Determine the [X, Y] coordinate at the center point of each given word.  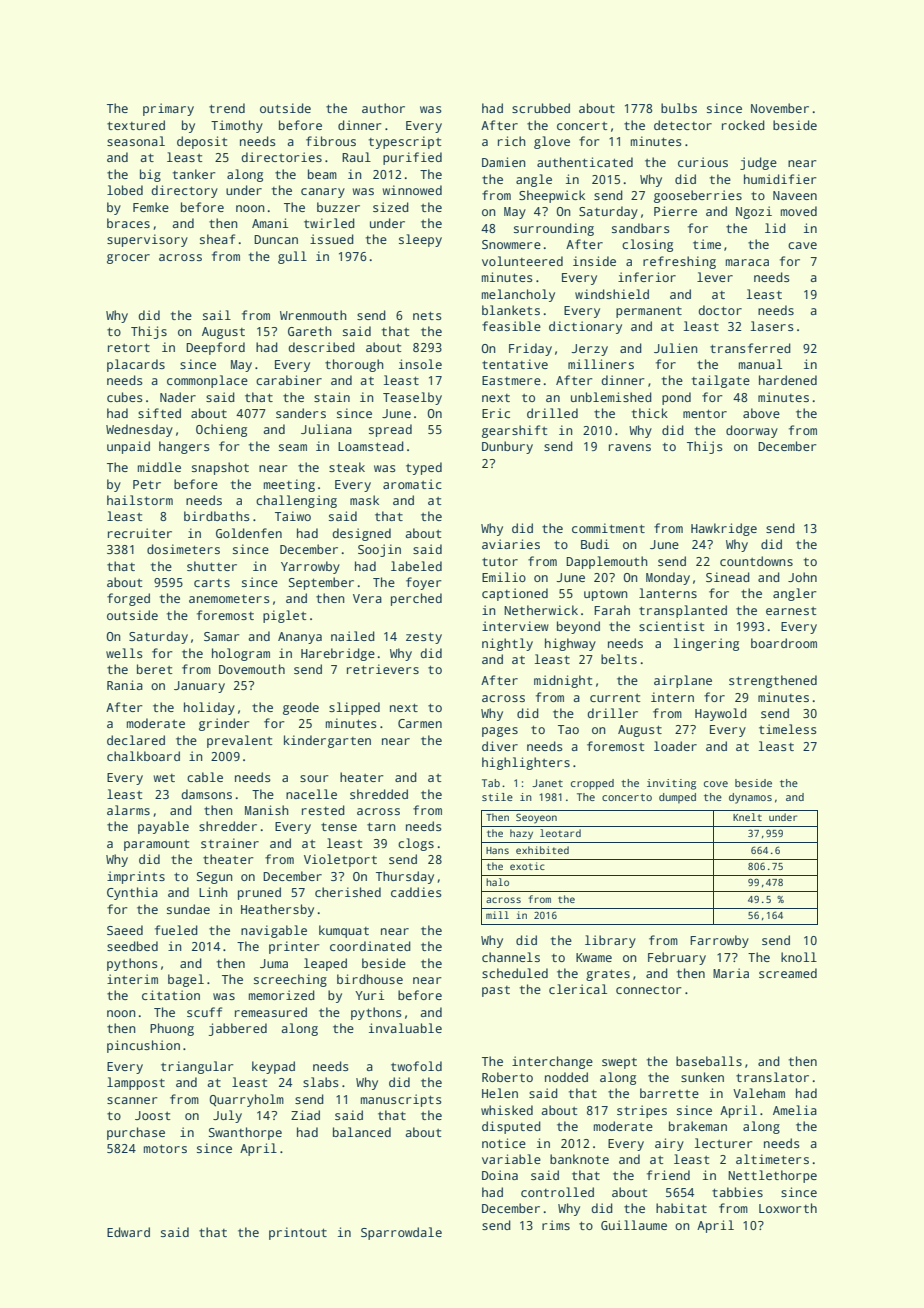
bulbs [679, 108]
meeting [289, 485]
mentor [705, 414]
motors [165, 1149]
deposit [202, 142]
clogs [416, 844]
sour [314, 778]
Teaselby [412, 398]
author [383, 108]
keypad [273, 1067]
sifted [159, 413]
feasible [511, 326]
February [677, 958]
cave [802, 245]
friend [668, 1175]
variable [511, 1159]
